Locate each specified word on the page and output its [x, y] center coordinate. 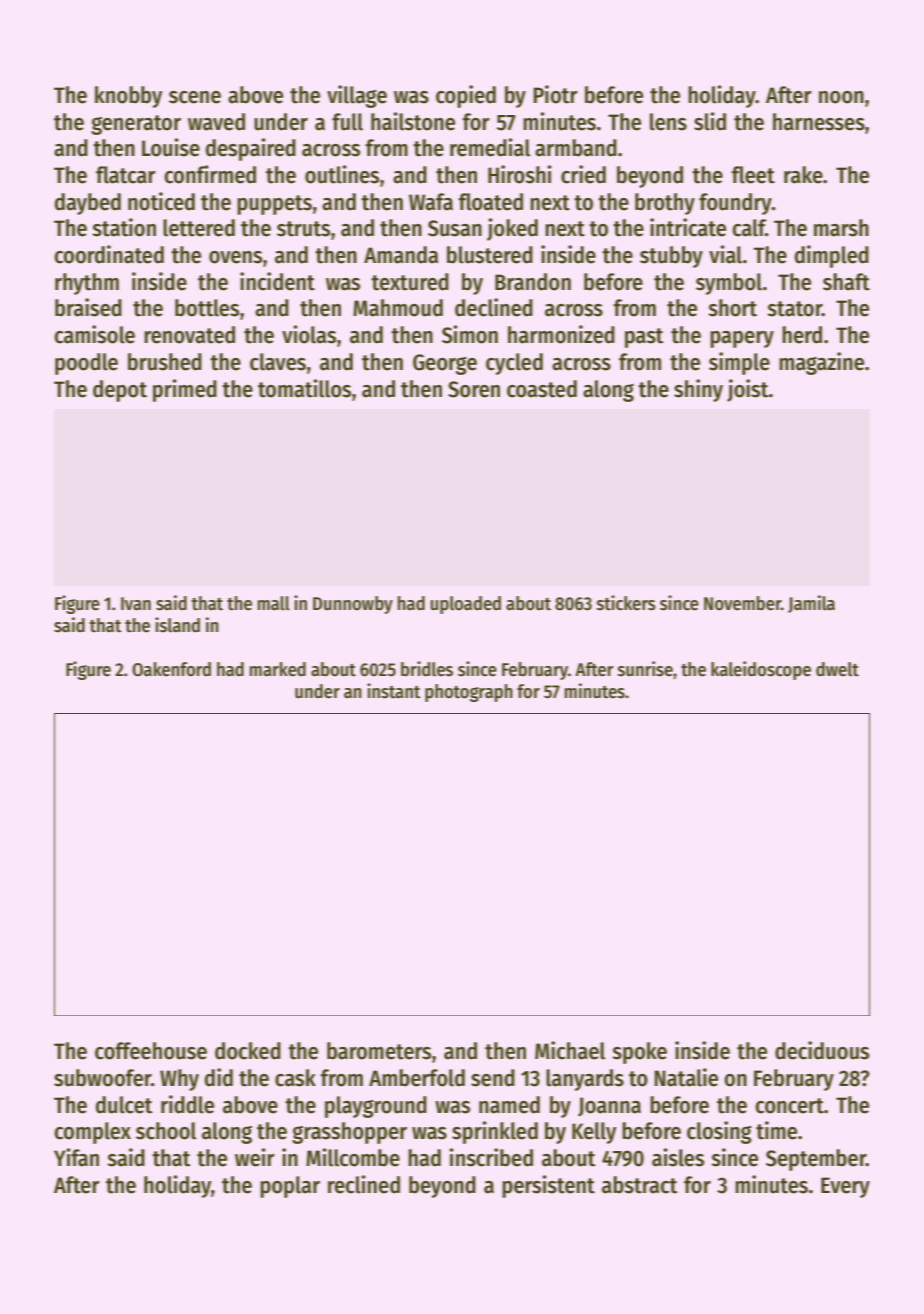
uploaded [465, 605]
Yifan [76, 1157]
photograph [469, 693]
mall [274, 603]
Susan [455, 228]
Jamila [811, 604]
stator [794, 309]
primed [185, 390]
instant [394, 691]
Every [845, 1187]
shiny [698, 390]
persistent [548, 1186]
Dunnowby [353, 605]
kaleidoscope [761, 670]
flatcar [126, 175]
